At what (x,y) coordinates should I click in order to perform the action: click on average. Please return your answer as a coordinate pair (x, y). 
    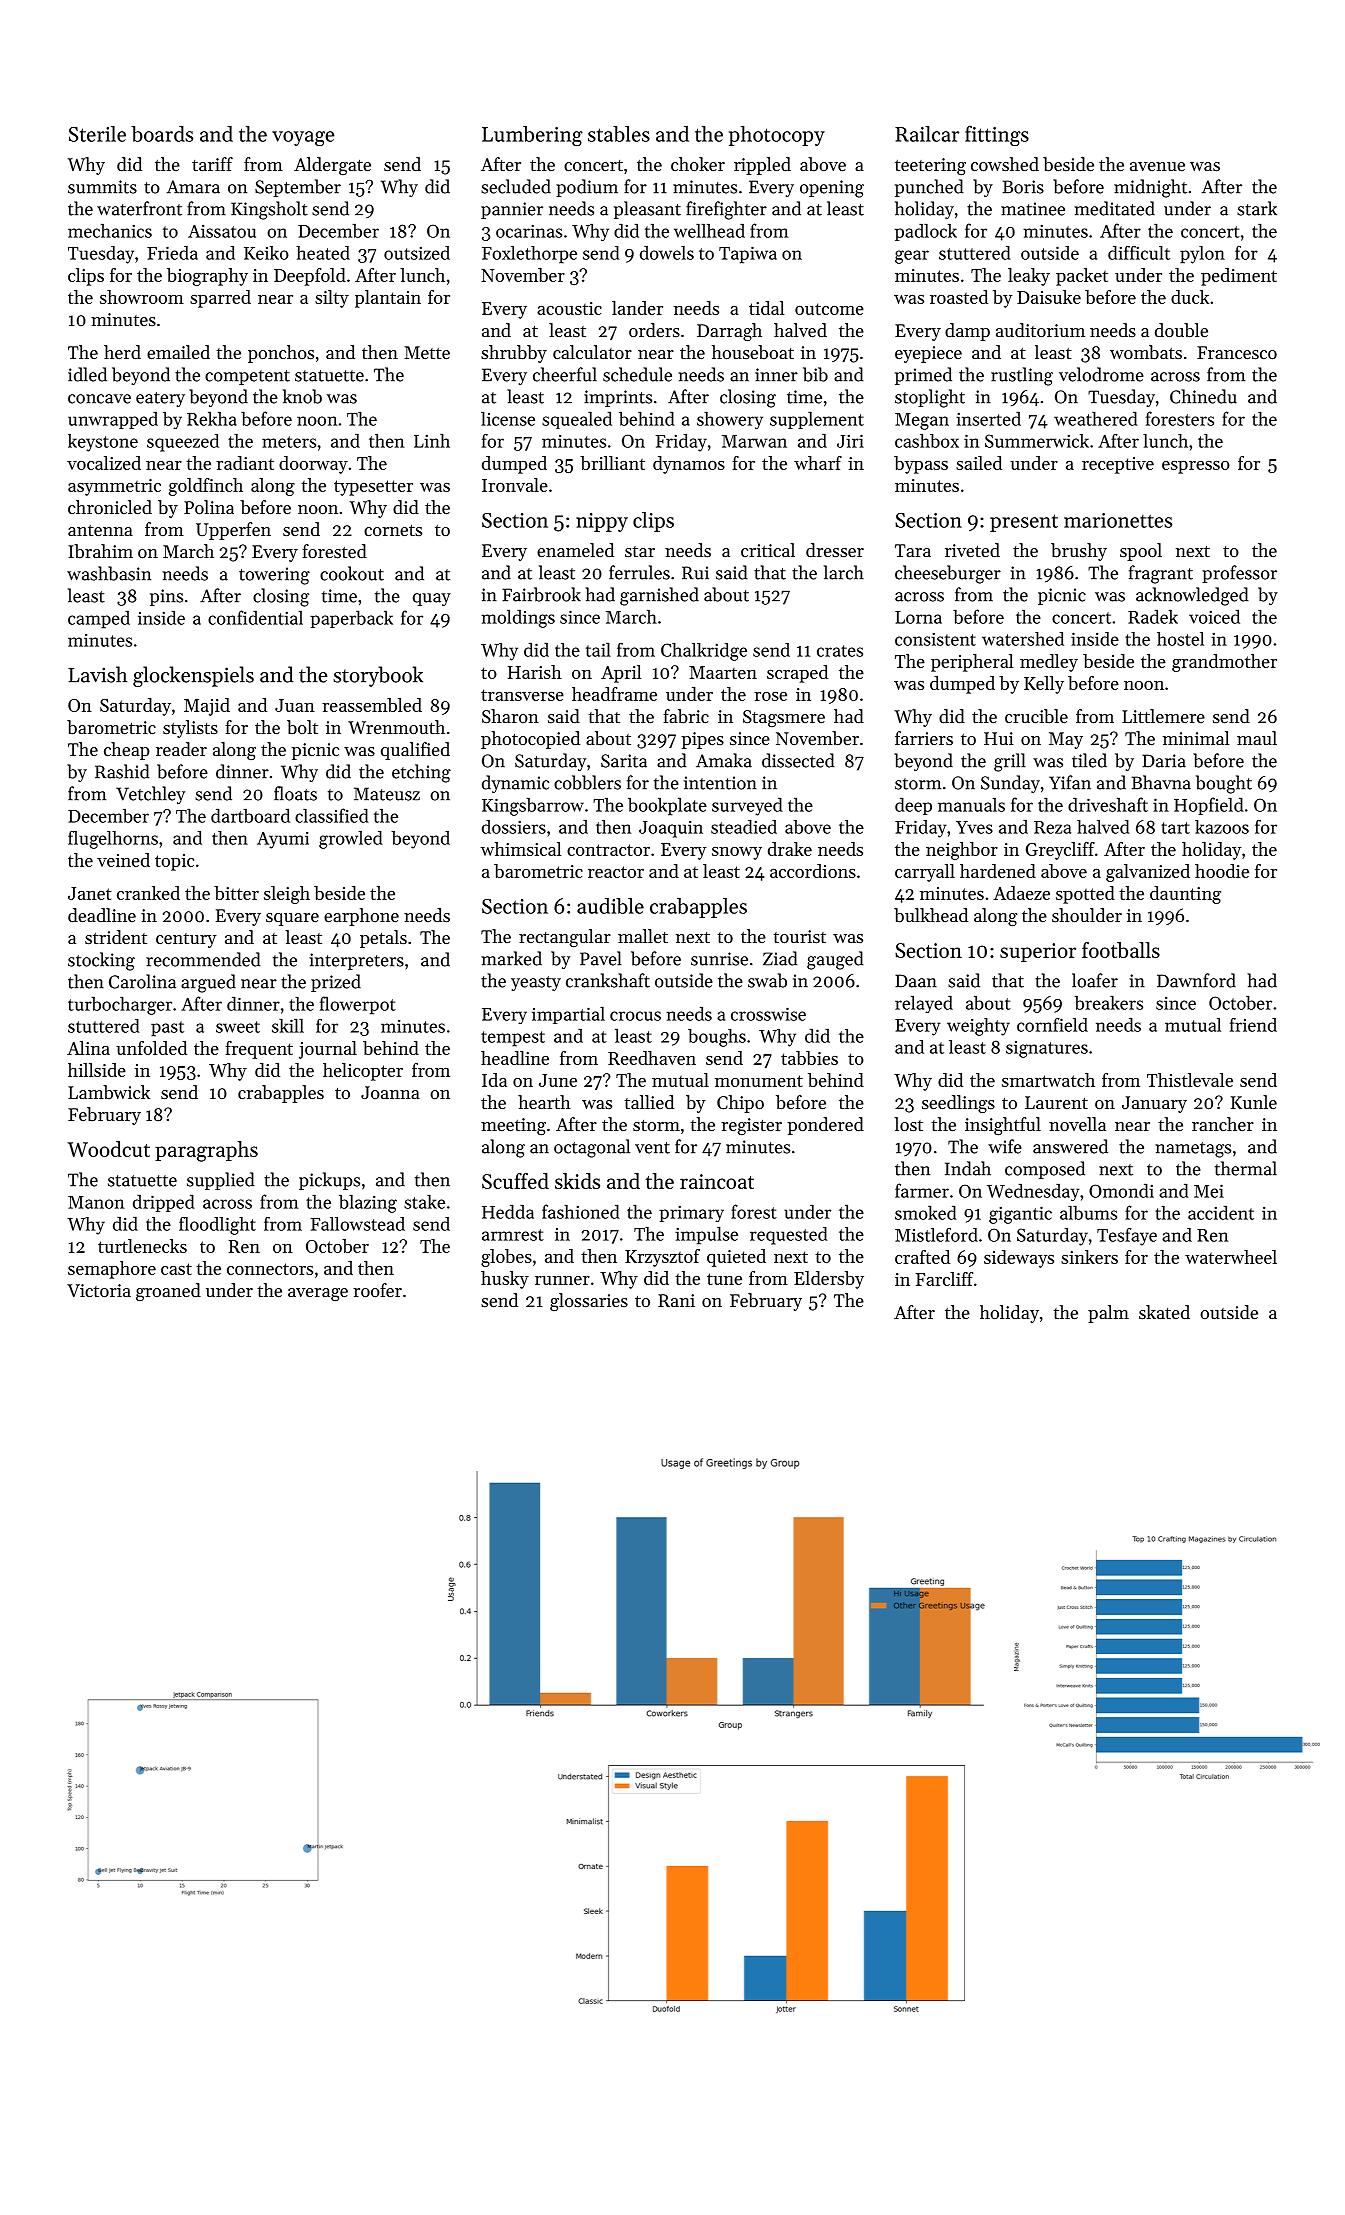
    Looking at the image, I should click on (318, 1294).
